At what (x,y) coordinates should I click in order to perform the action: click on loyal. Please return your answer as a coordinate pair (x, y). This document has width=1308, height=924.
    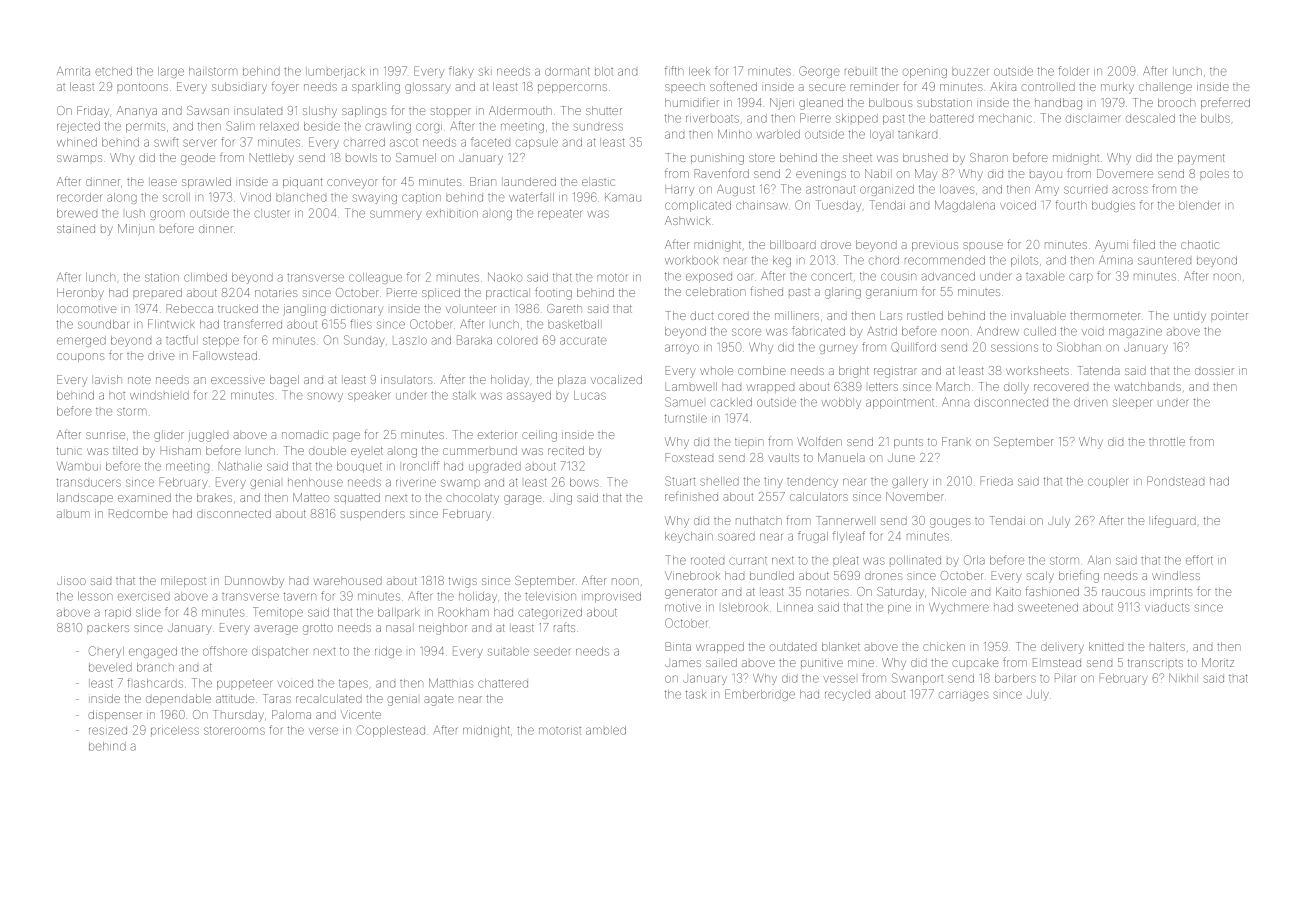
    Looking at the image, I should click on (880, 135).
